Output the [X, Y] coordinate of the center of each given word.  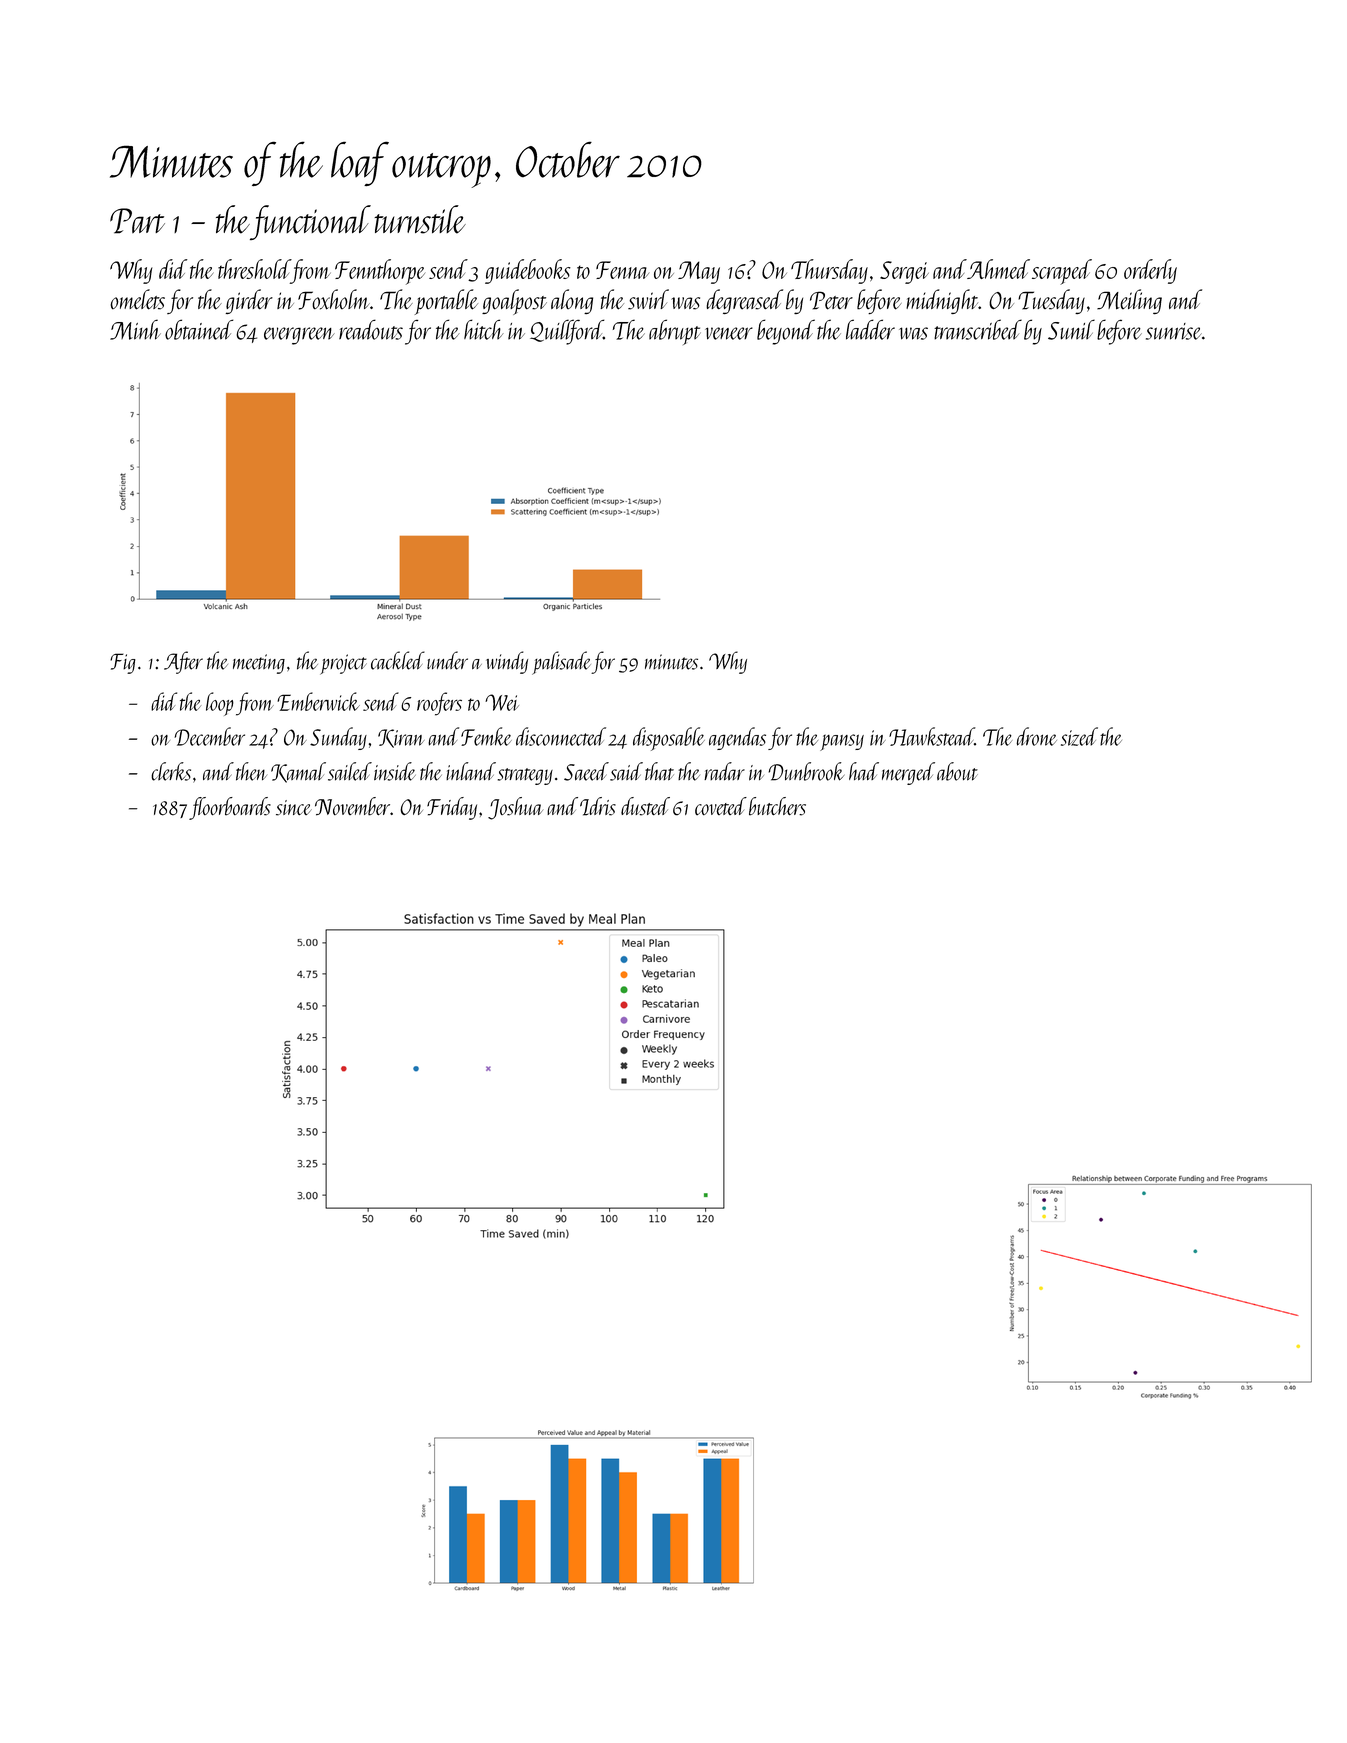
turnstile [420, 219]
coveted [721, 806]
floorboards [230, 808]
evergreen [299, 336]
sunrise [1174, 331]
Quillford [566, 332]
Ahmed [998, 269]
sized [1079, 736]
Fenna [622, 270]
